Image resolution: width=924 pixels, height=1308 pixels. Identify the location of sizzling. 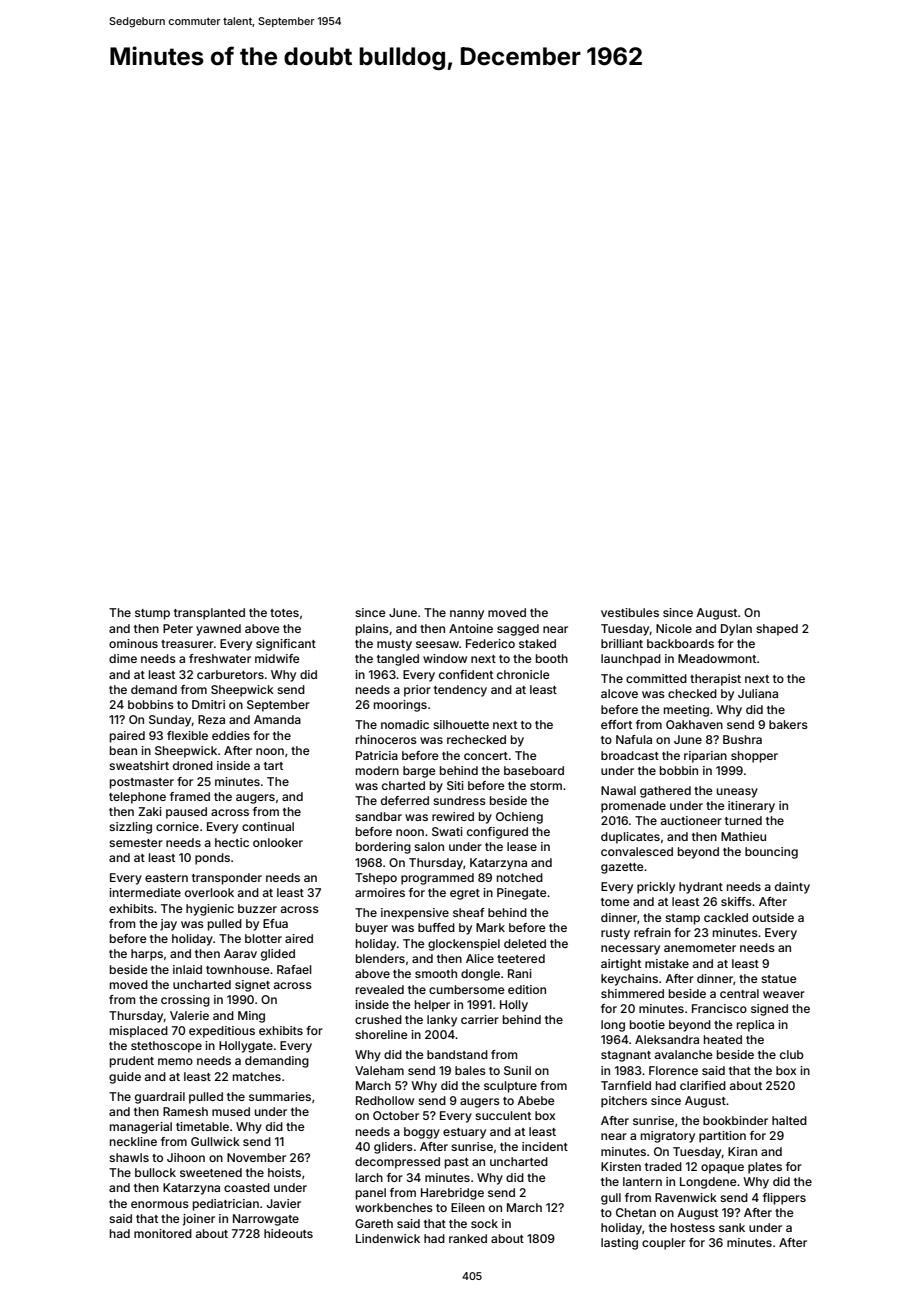
(130, 828).
